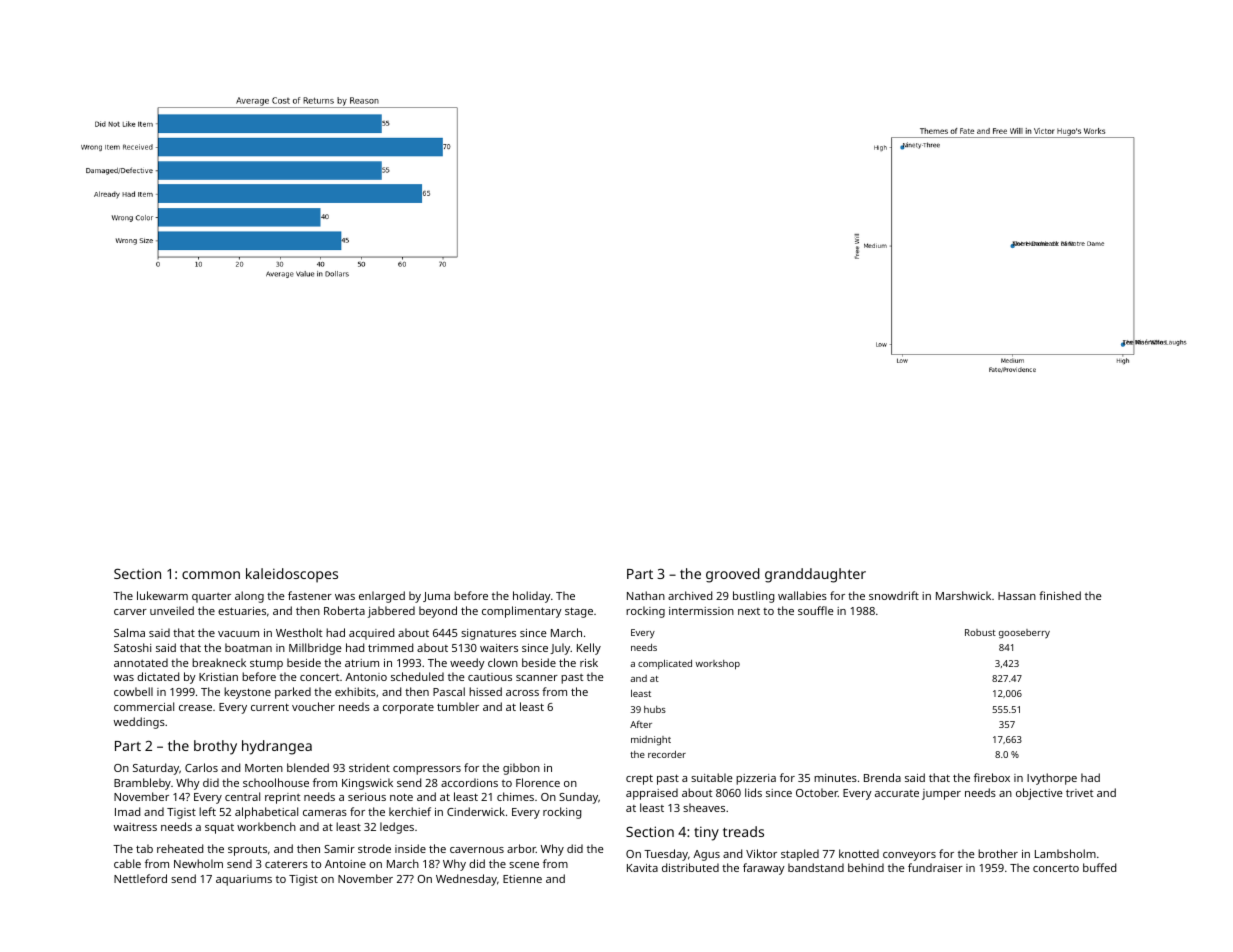 This image has height=952, width=1233. Describe the element at coordinates (1052, 779) in the image. I see `Ivythorpe` at that location.
